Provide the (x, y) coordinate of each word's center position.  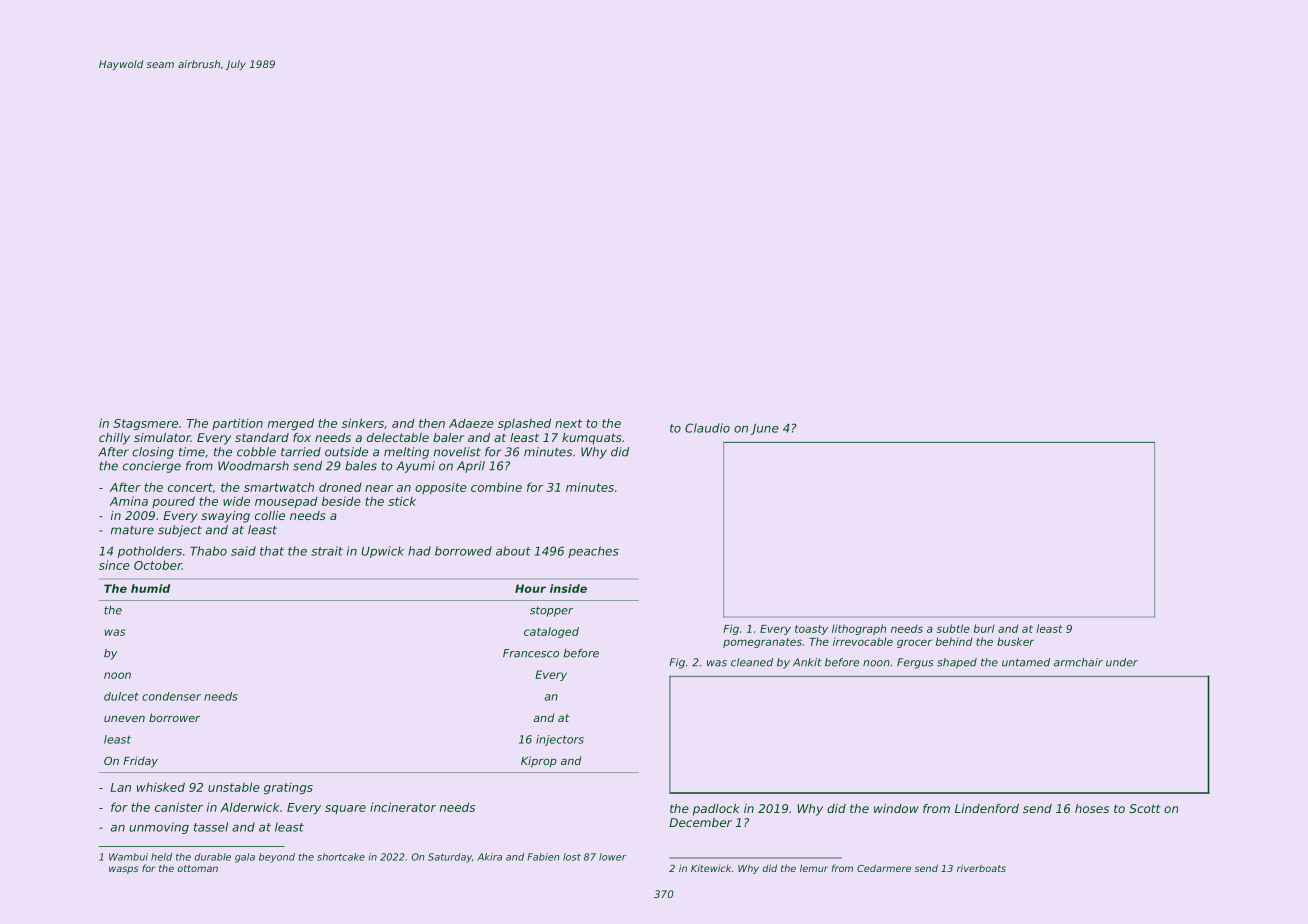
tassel (211, 827)
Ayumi (415, 467)
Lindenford (987, 808)
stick (402, 501)
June (765, 429)
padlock (716, 810)
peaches (593, 552)
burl (984, 628)
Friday (140, 762)
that (272, 551)
